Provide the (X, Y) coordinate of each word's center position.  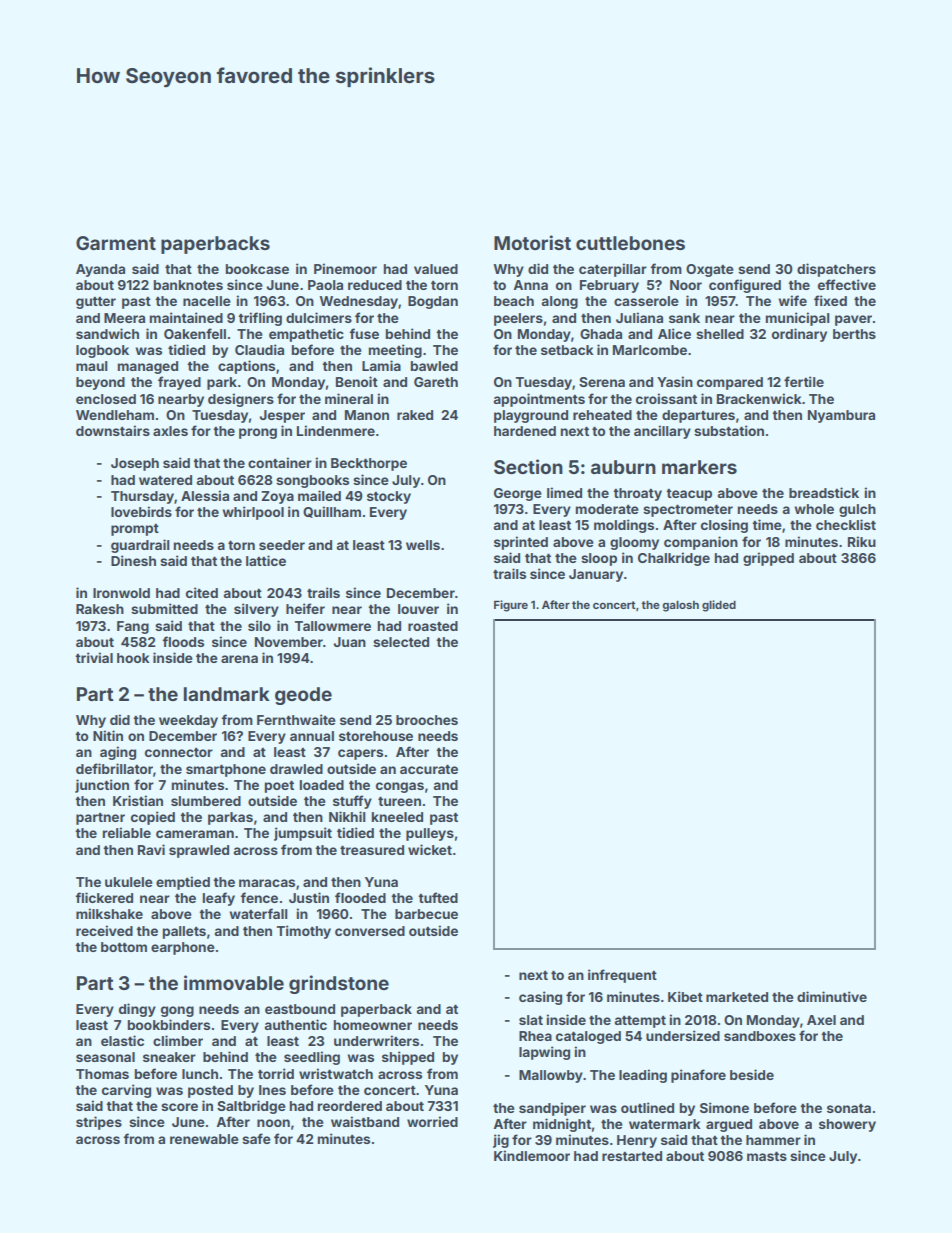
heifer (305, 608)
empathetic (306, 335)
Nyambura (841, 416)
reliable (127, 832)
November (289, 642)
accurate (429, 769)
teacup (689, 495)
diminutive (832, 996)
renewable (204, 1139)
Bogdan (433, 302)
